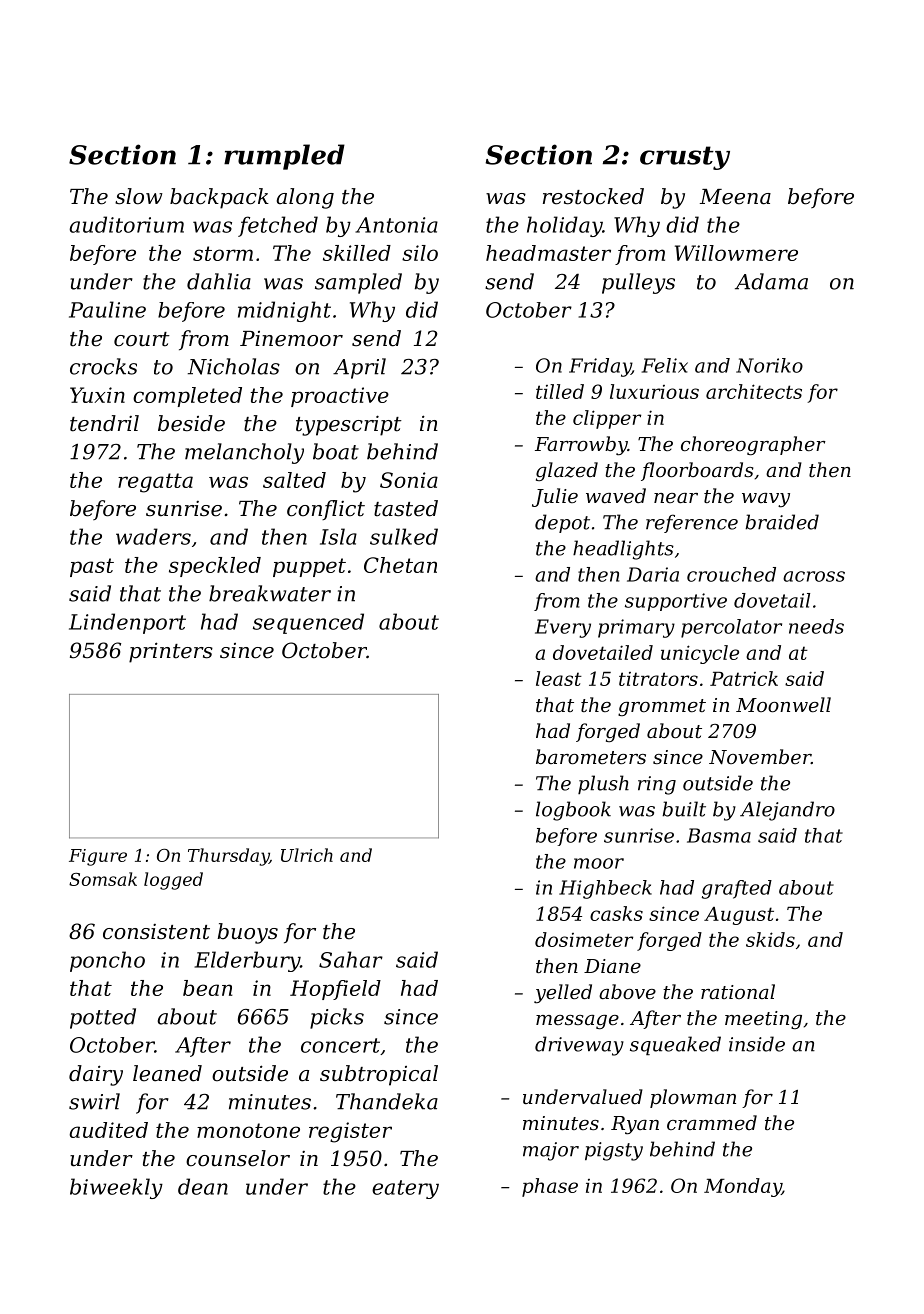 The height and width of the screenshot is (1314, 924). I want to click on clipper, so click(607, 419).
